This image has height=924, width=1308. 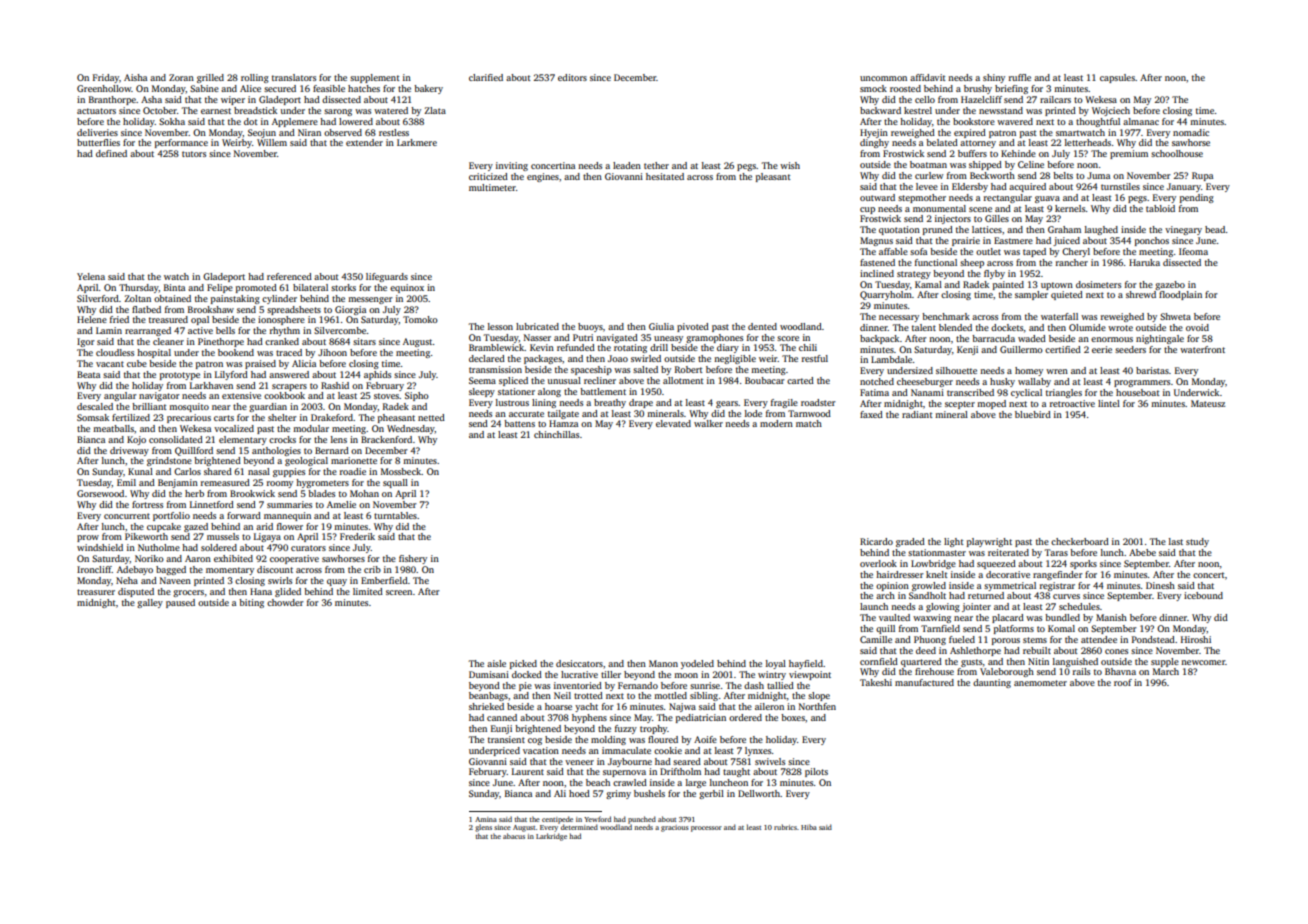 I want to click on jointer, so click(x=976, y=607).
